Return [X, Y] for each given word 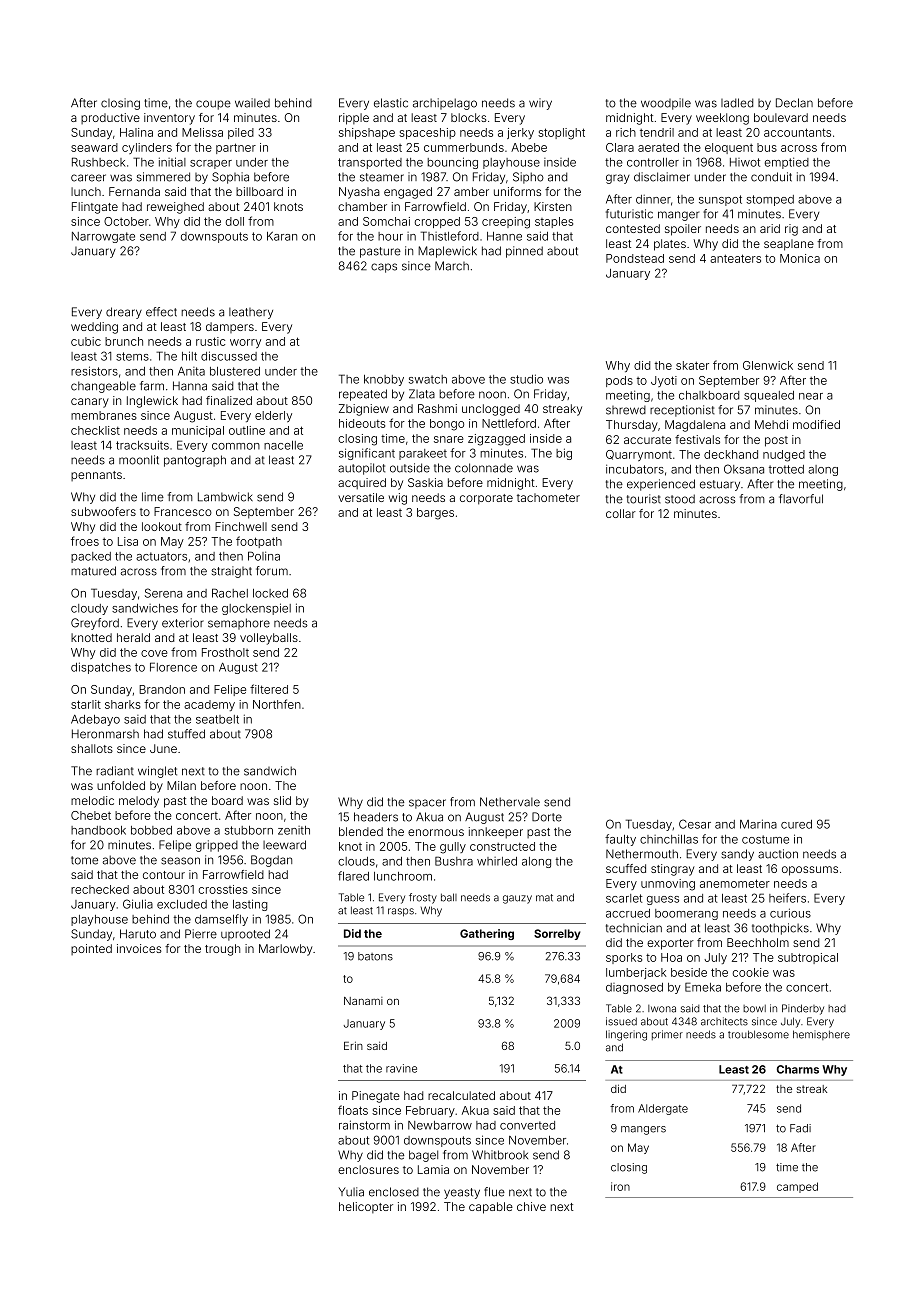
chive [531, 1206]
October [126, 221]
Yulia [351, 1192]
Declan [794, 103]
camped [797, 1187]
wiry [540, 104]
